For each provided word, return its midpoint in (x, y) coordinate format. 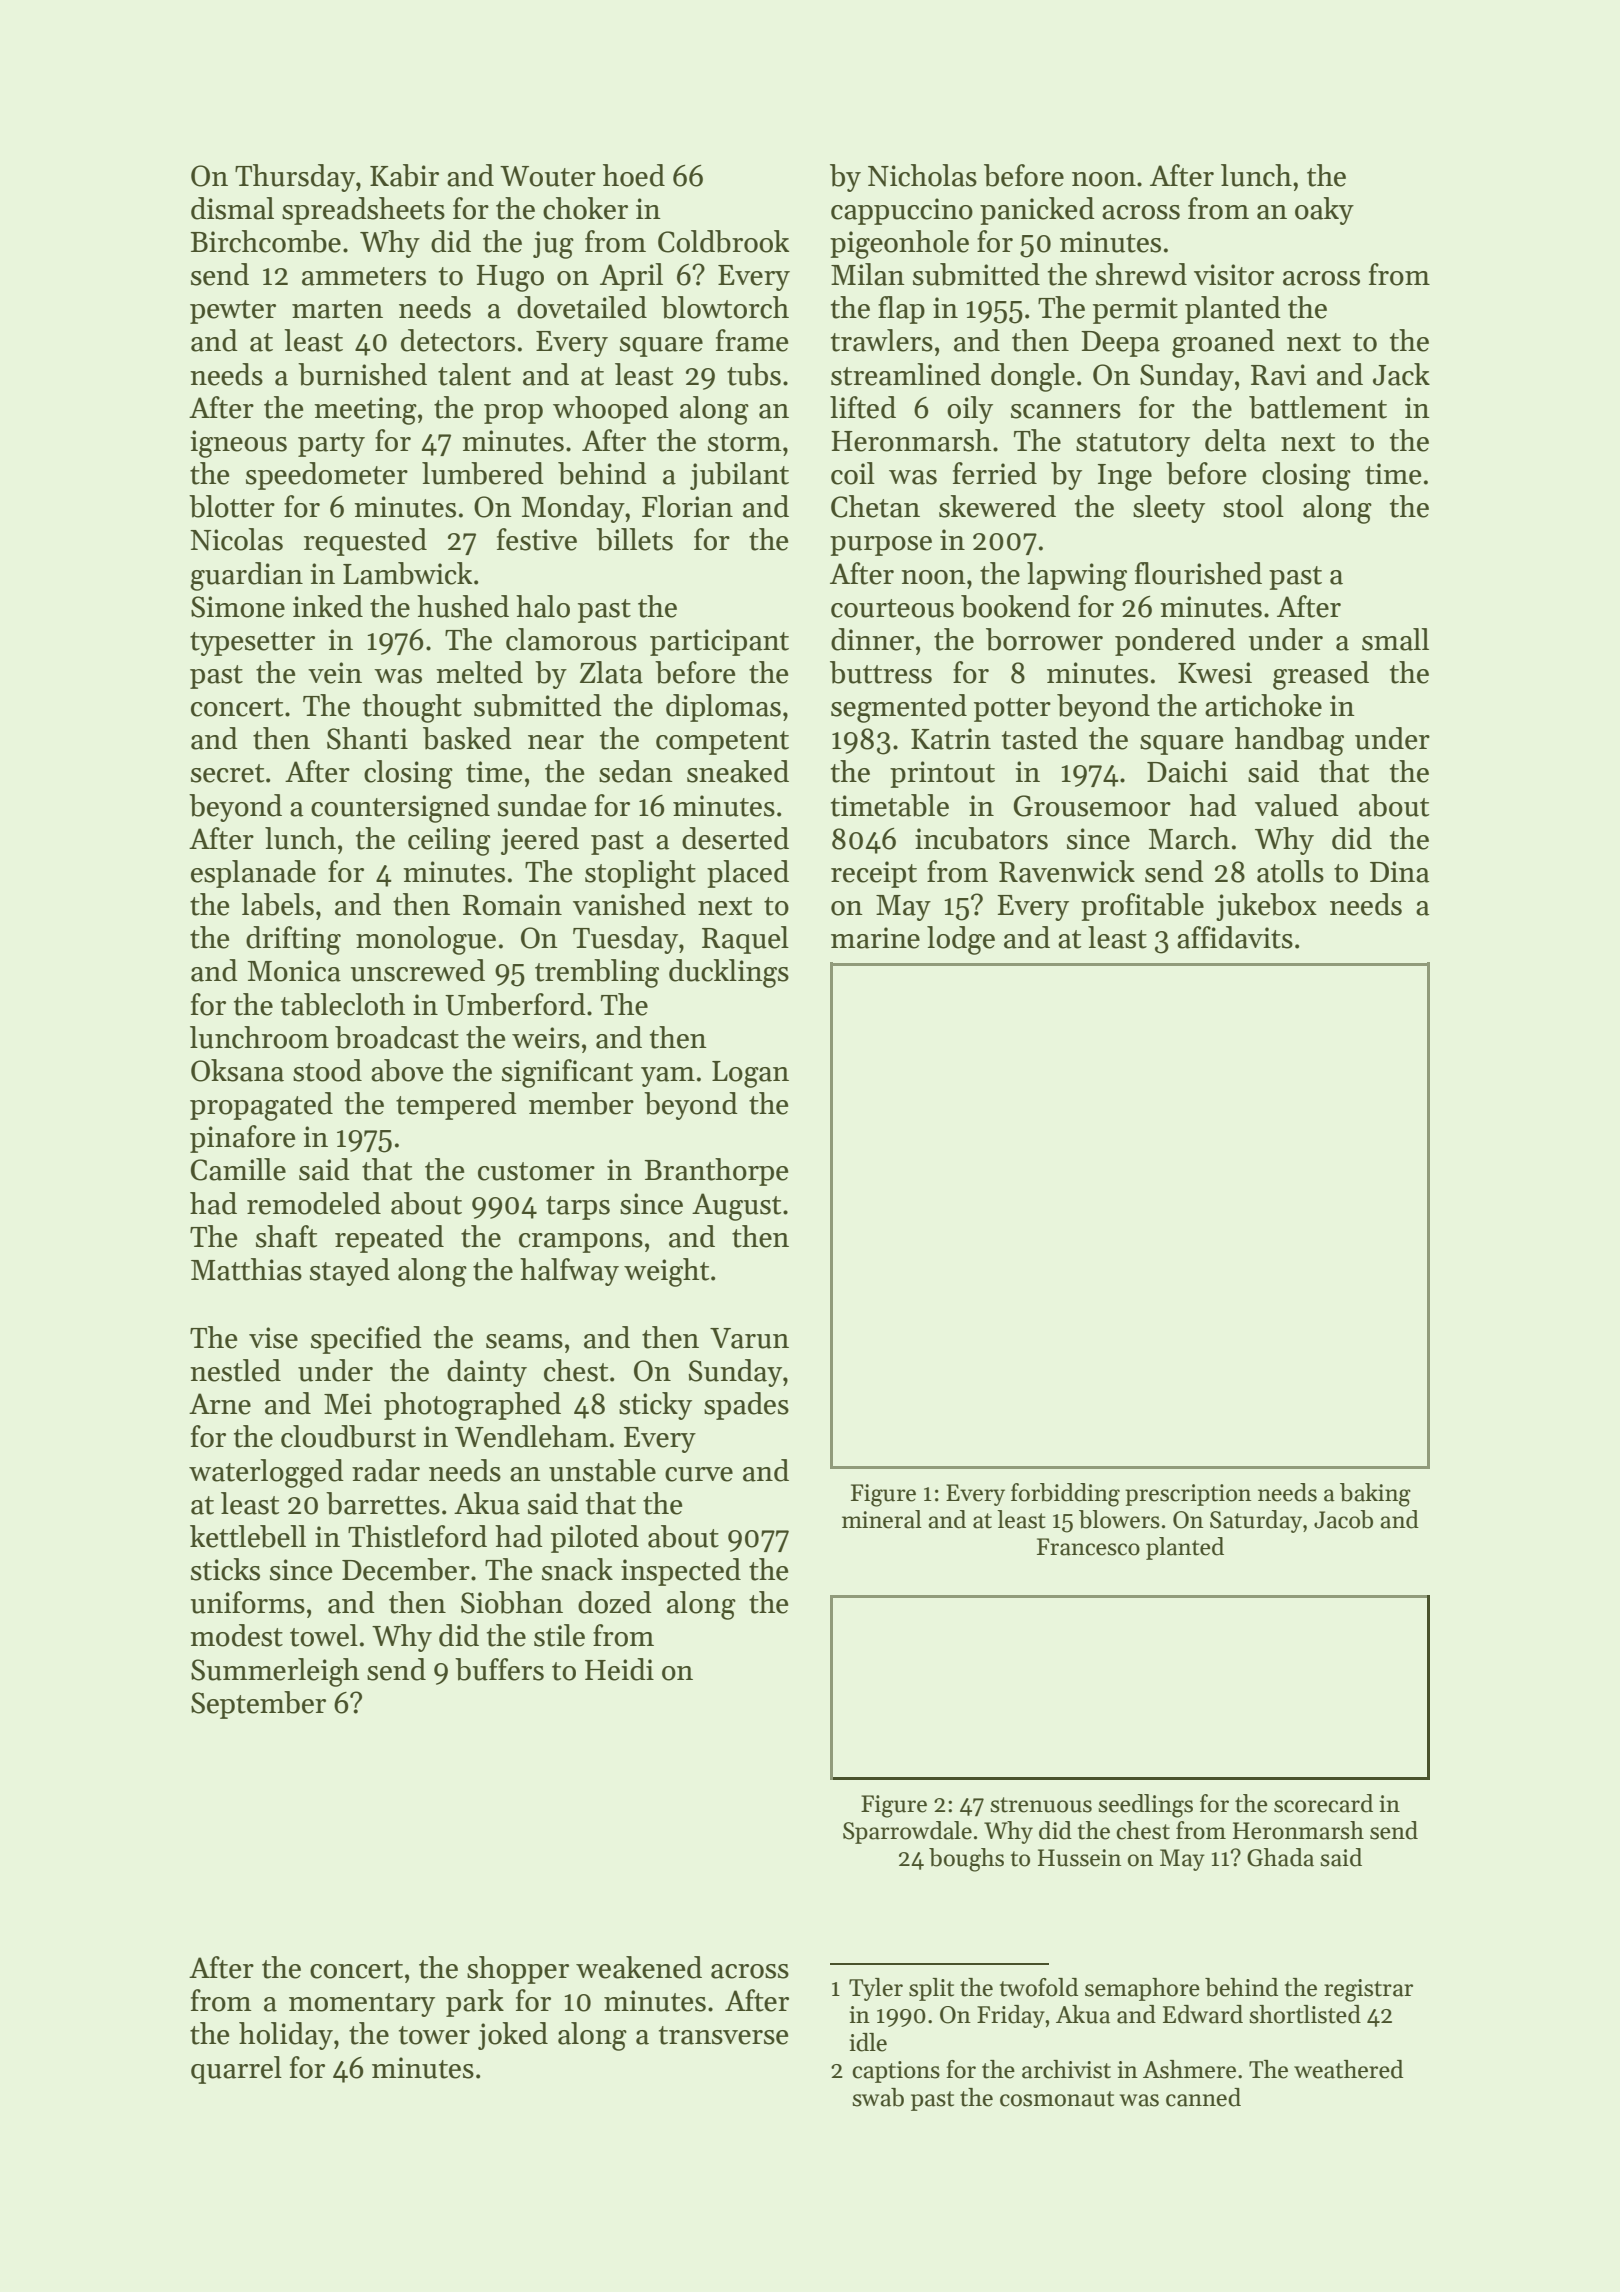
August (736, 1207)
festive (537, 539)
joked (513, 2036)
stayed (350, 1272)
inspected (681, 1572)
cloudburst (348, 1436)
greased (1321, 675)
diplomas (723, 708)
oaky (1324, 211)
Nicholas (922, 175)
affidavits (1235, 937)
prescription (1188, 1495)
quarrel (236, 2070)
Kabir (404, 175)
